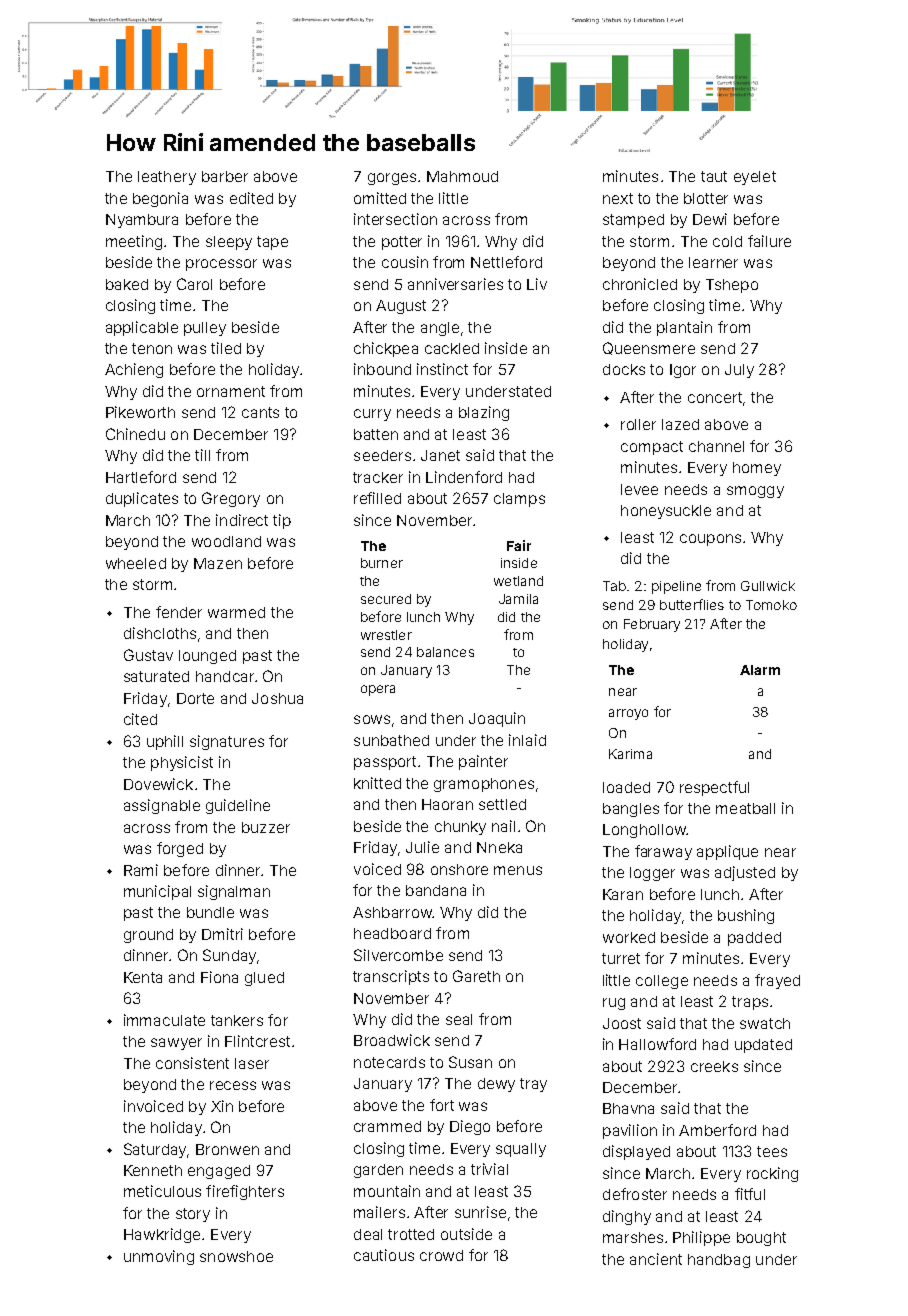  What do you see at coordinates (719, 1261) in the screenshot?
I see `handbag` at bounding box center [719, 1261].
